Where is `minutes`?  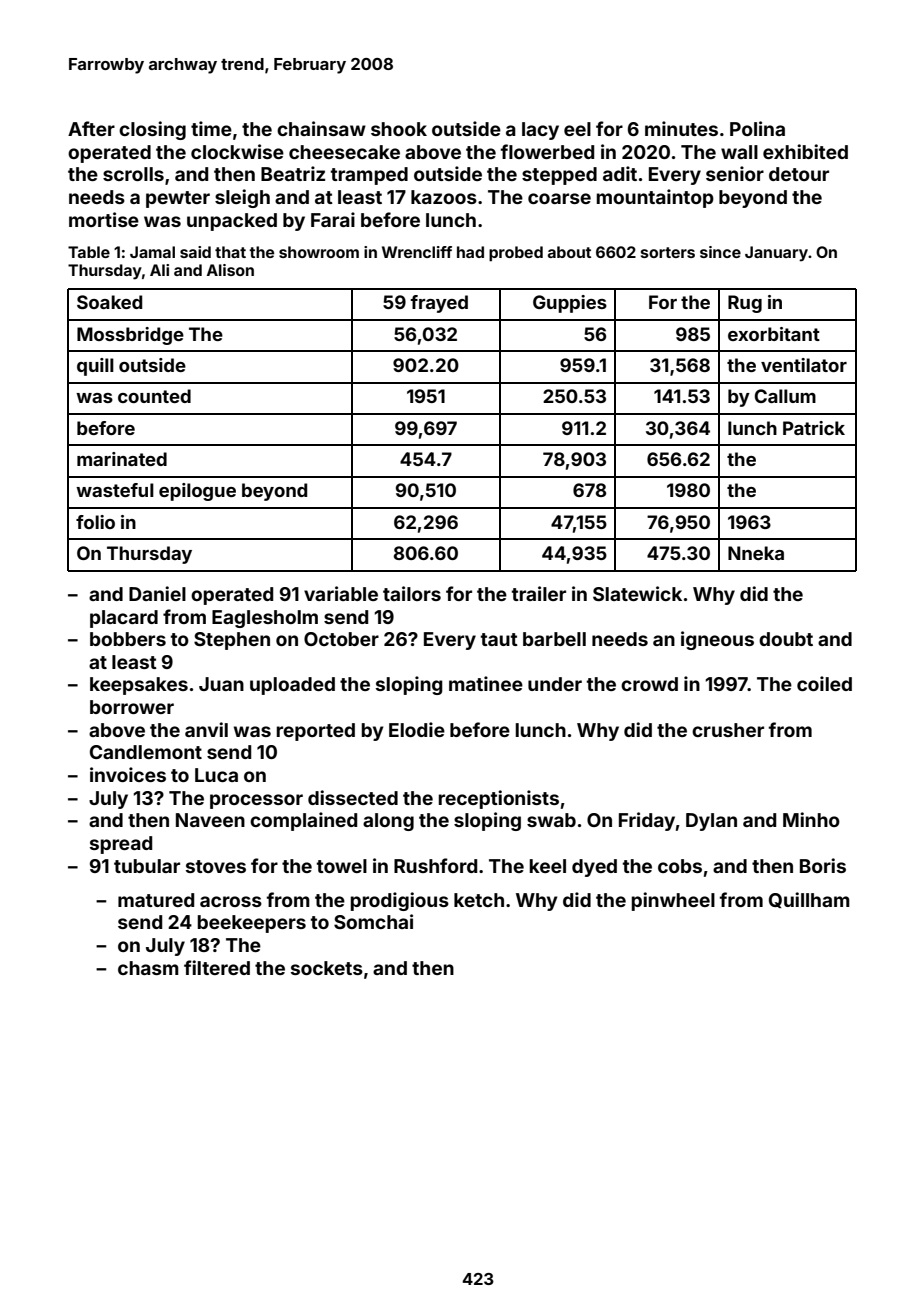 minutes is located at coordinates (681, 128).
